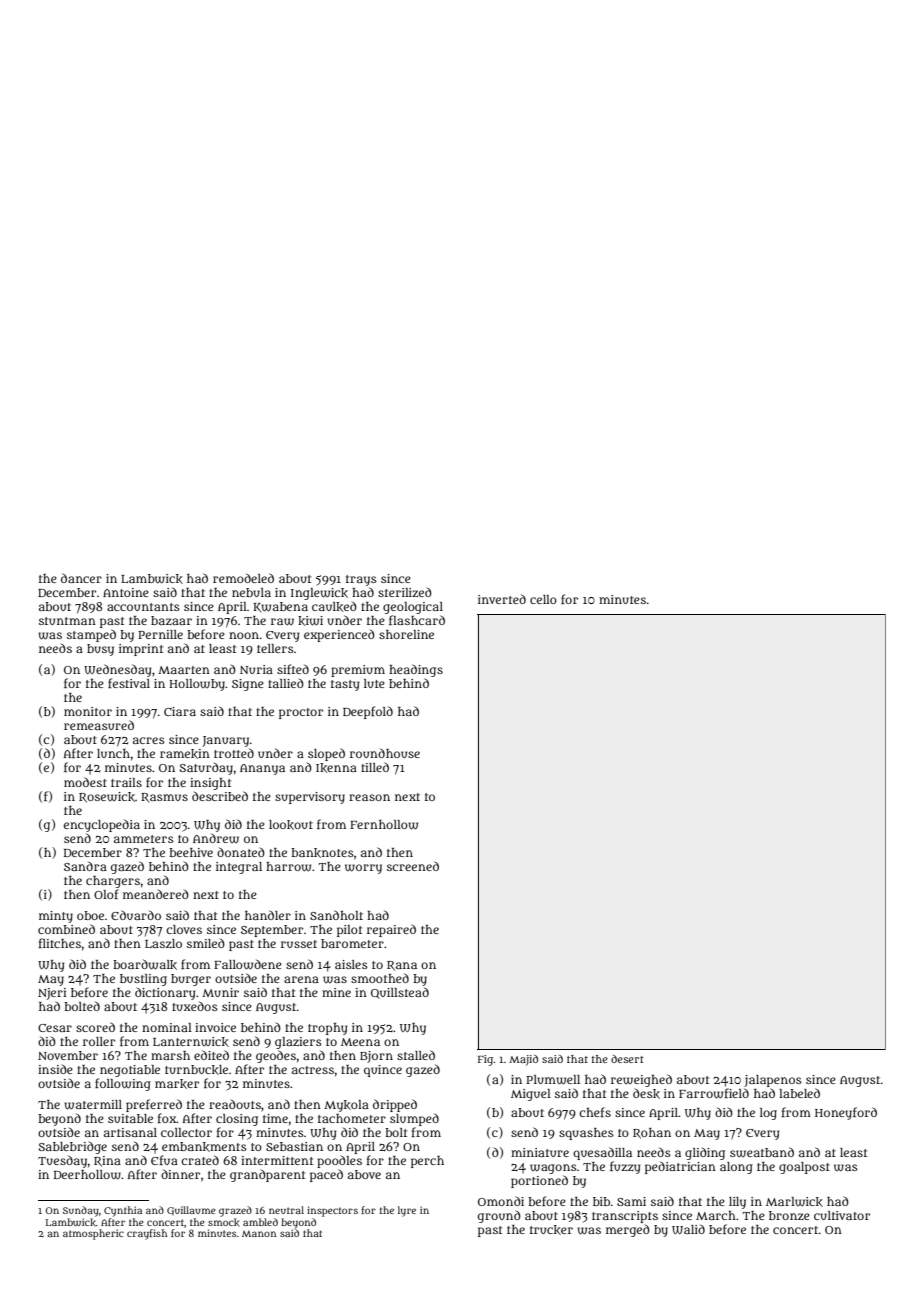 The height and width of the page is (1308, 924). Describe the element at coordinates (67, 621) in the page. I see `stuntman` at that location.
